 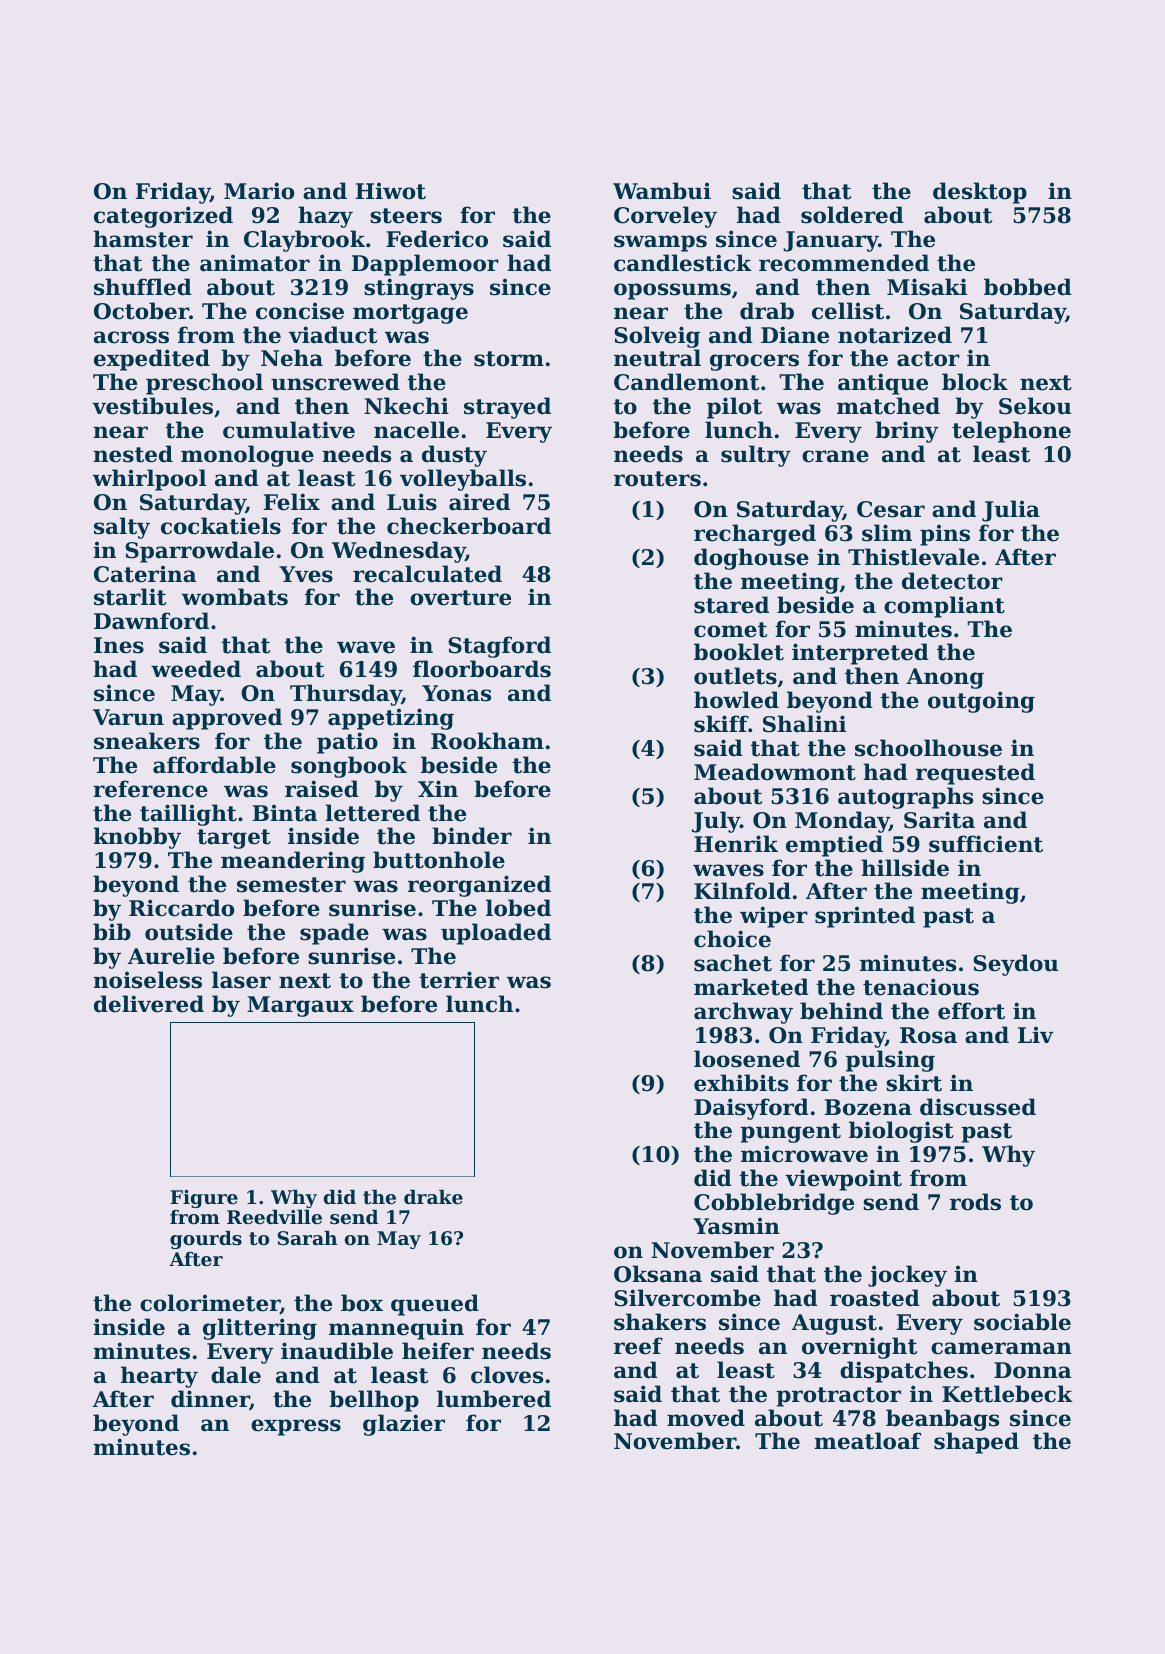 What do you see at coordinates (980, 193) in the page?
I see `desktop` at bounding box center [980, 193].
